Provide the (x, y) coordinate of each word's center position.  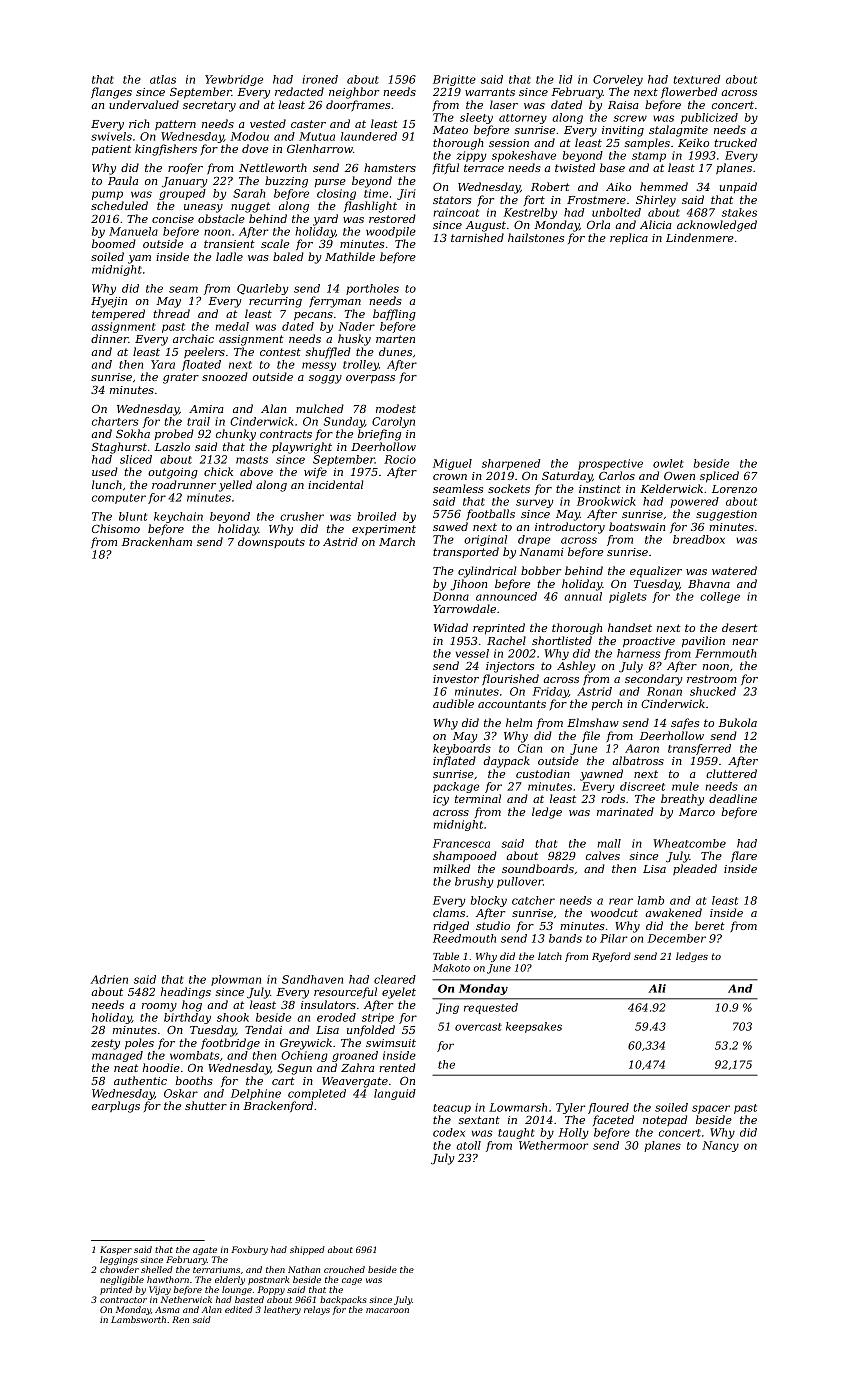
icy (441, 800)
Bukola (737, 722)
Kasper (116, 1250)
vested (268, 123)
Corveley (618, 80)
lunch (107, 484)
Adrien (109, 979)
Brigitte (454, 80)
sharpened (511, 464)
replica (629, 239)
